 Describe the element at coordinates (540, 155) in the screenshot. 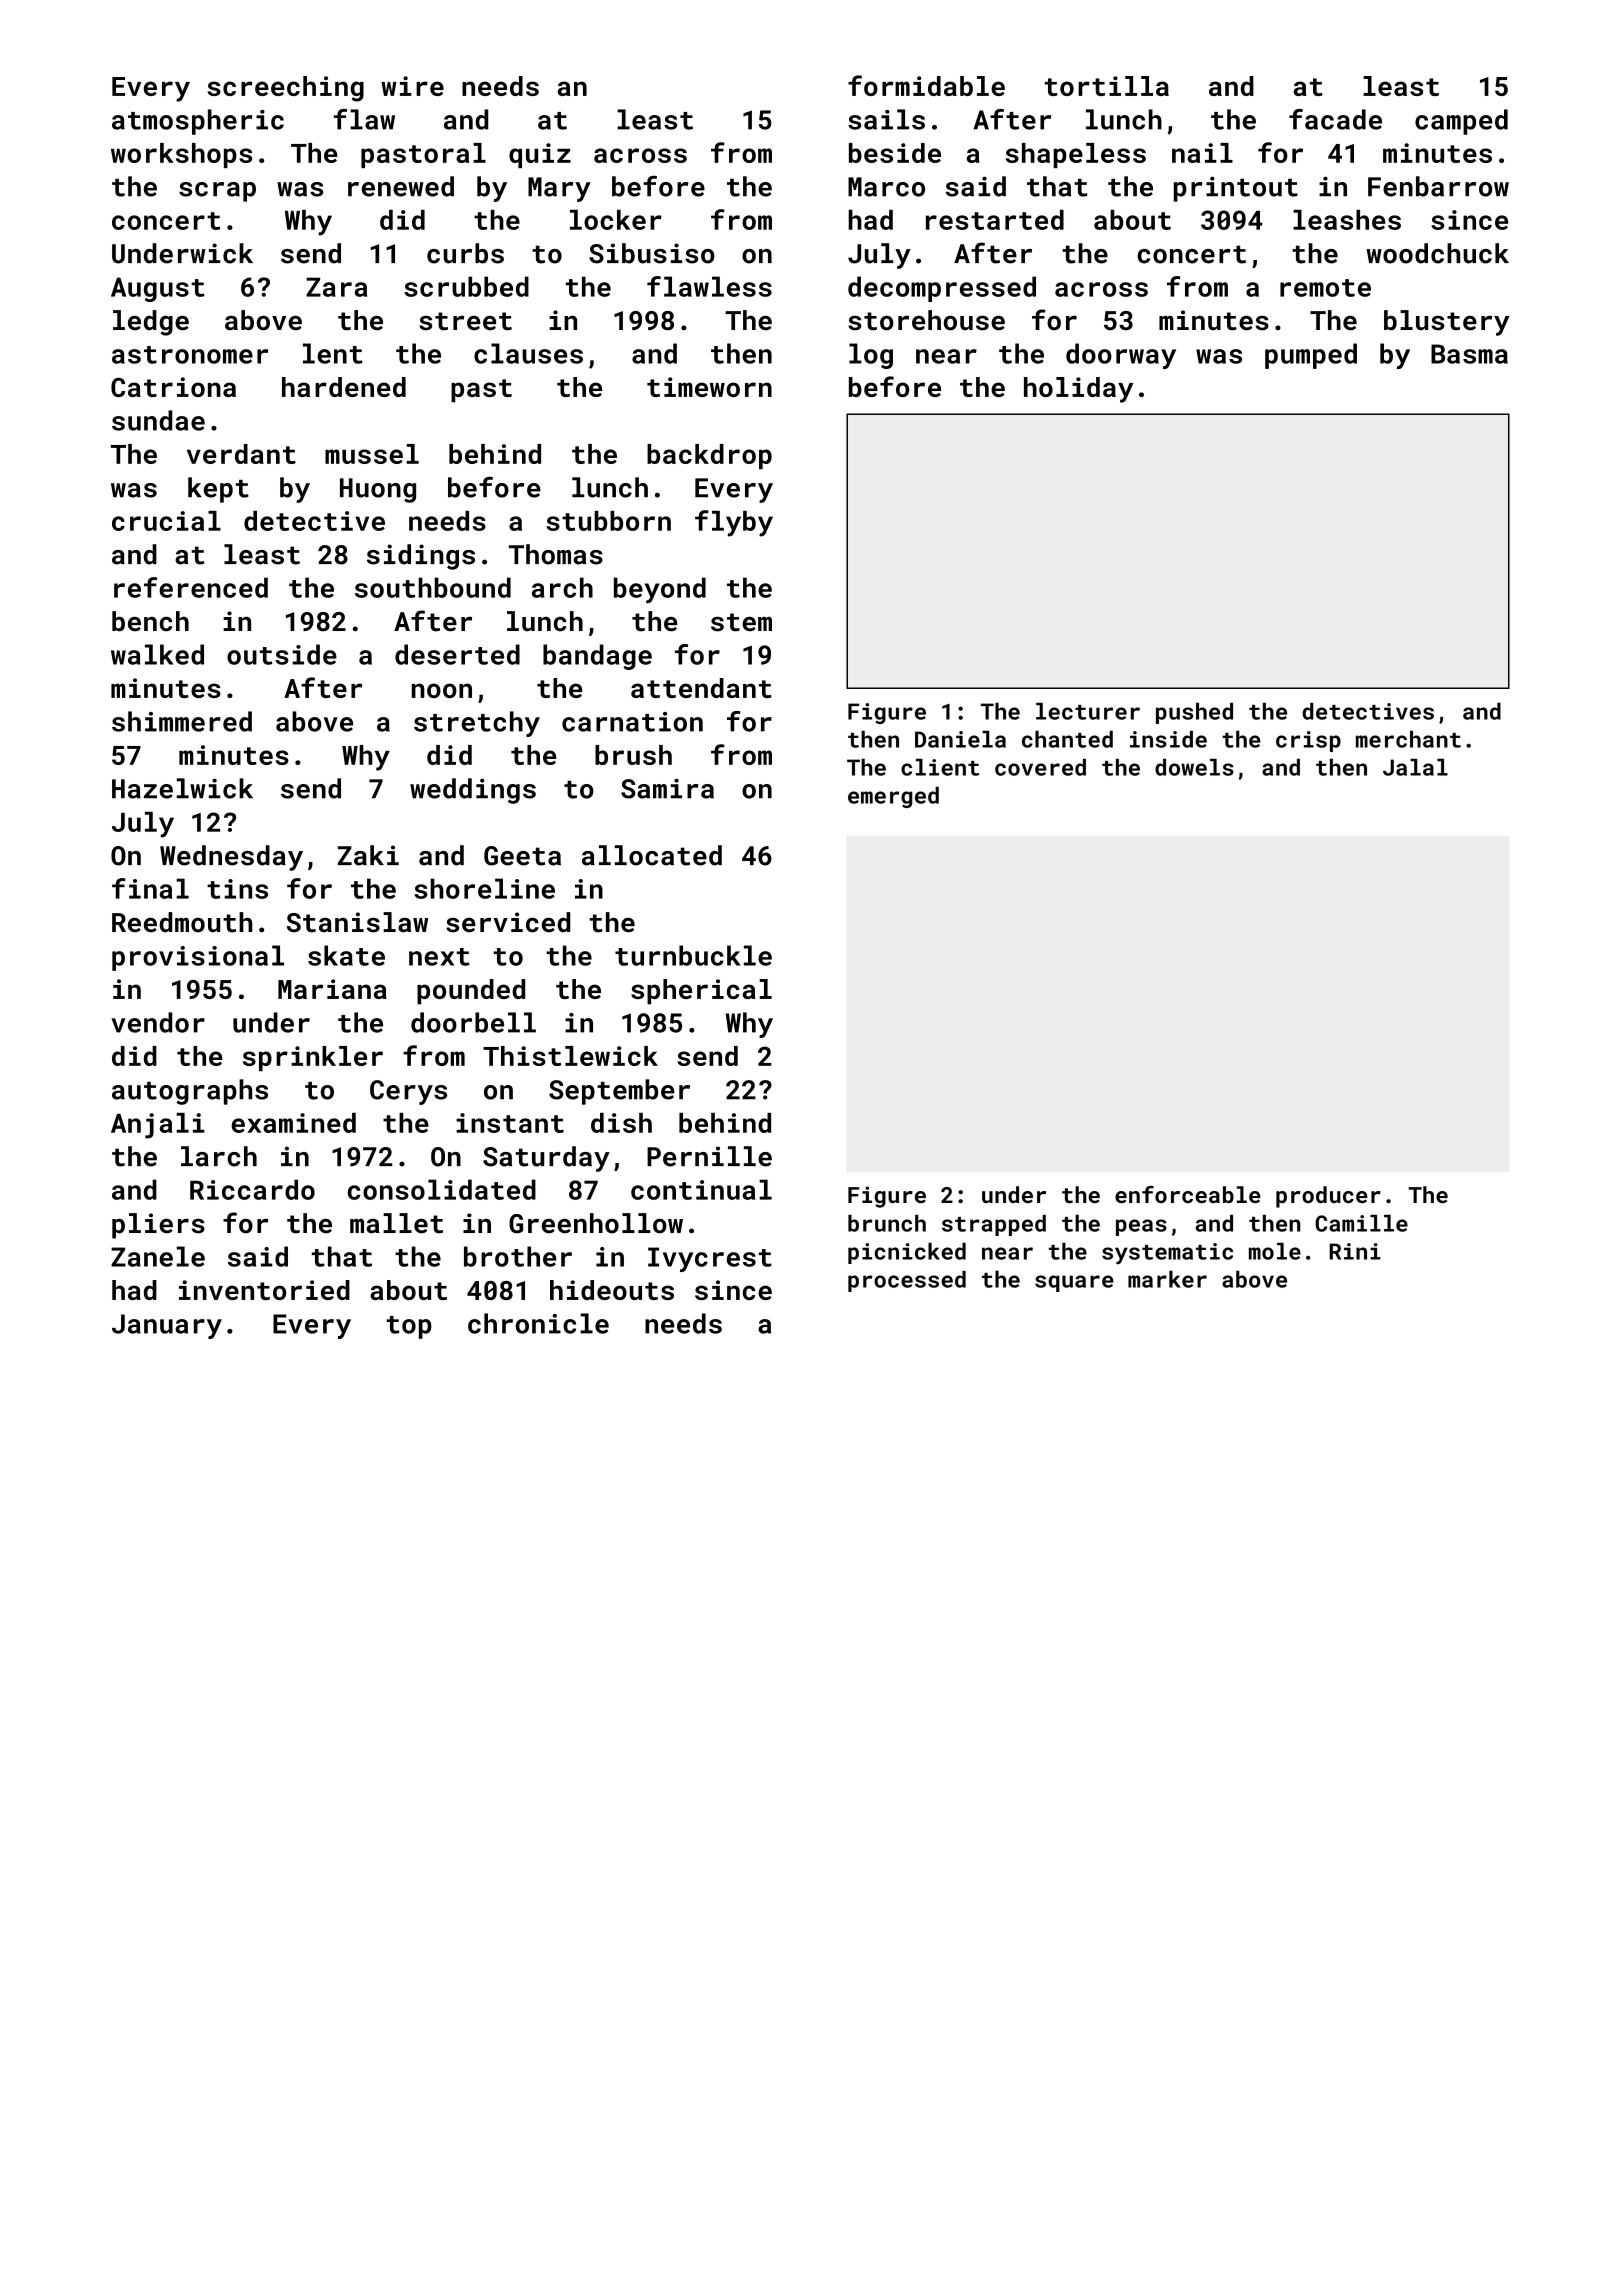

I see `quiz` at that location.
